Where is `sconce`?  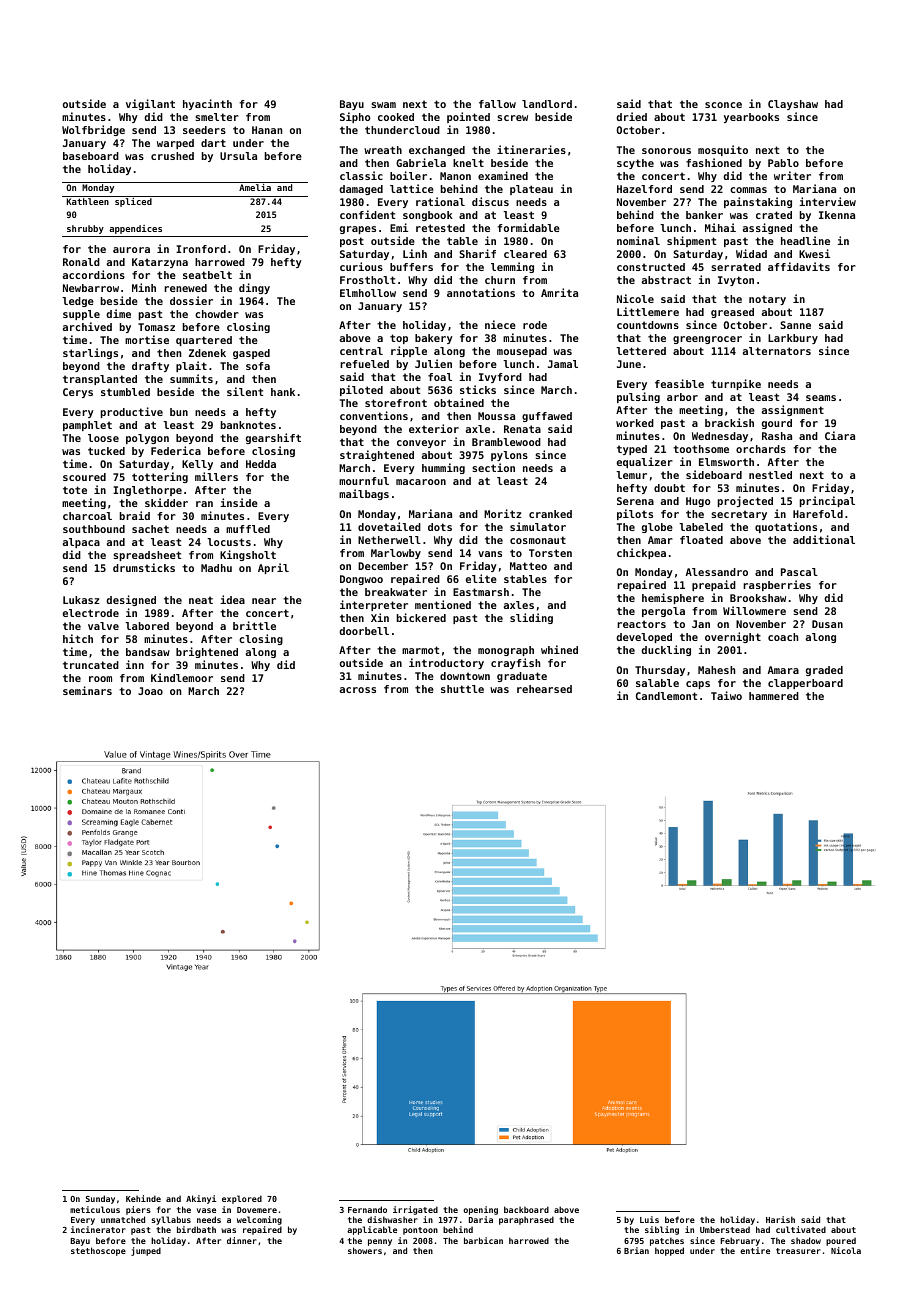
sconce is located at coordinates (723, 105).
